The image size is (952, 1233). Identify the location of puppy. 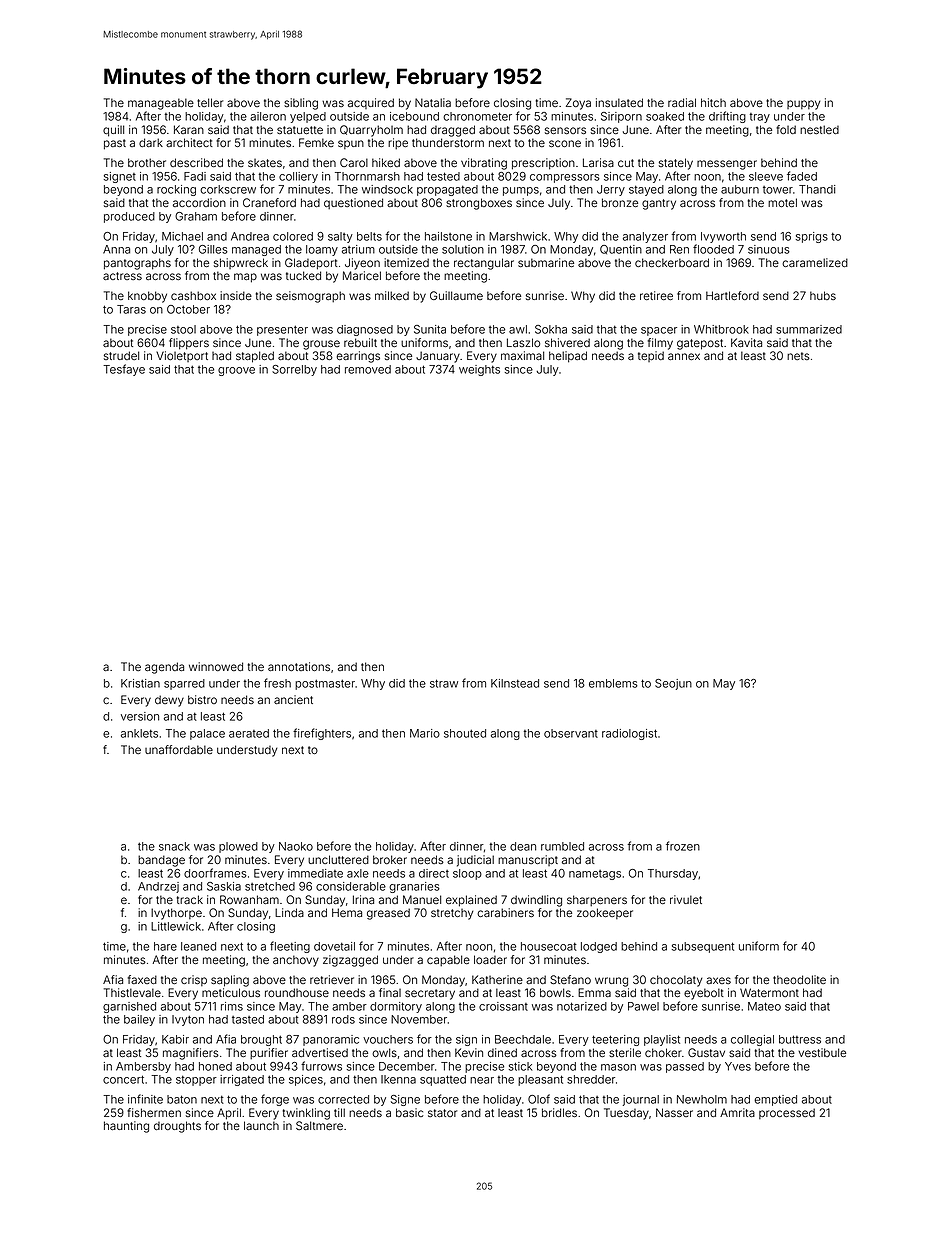
(803, 105).
